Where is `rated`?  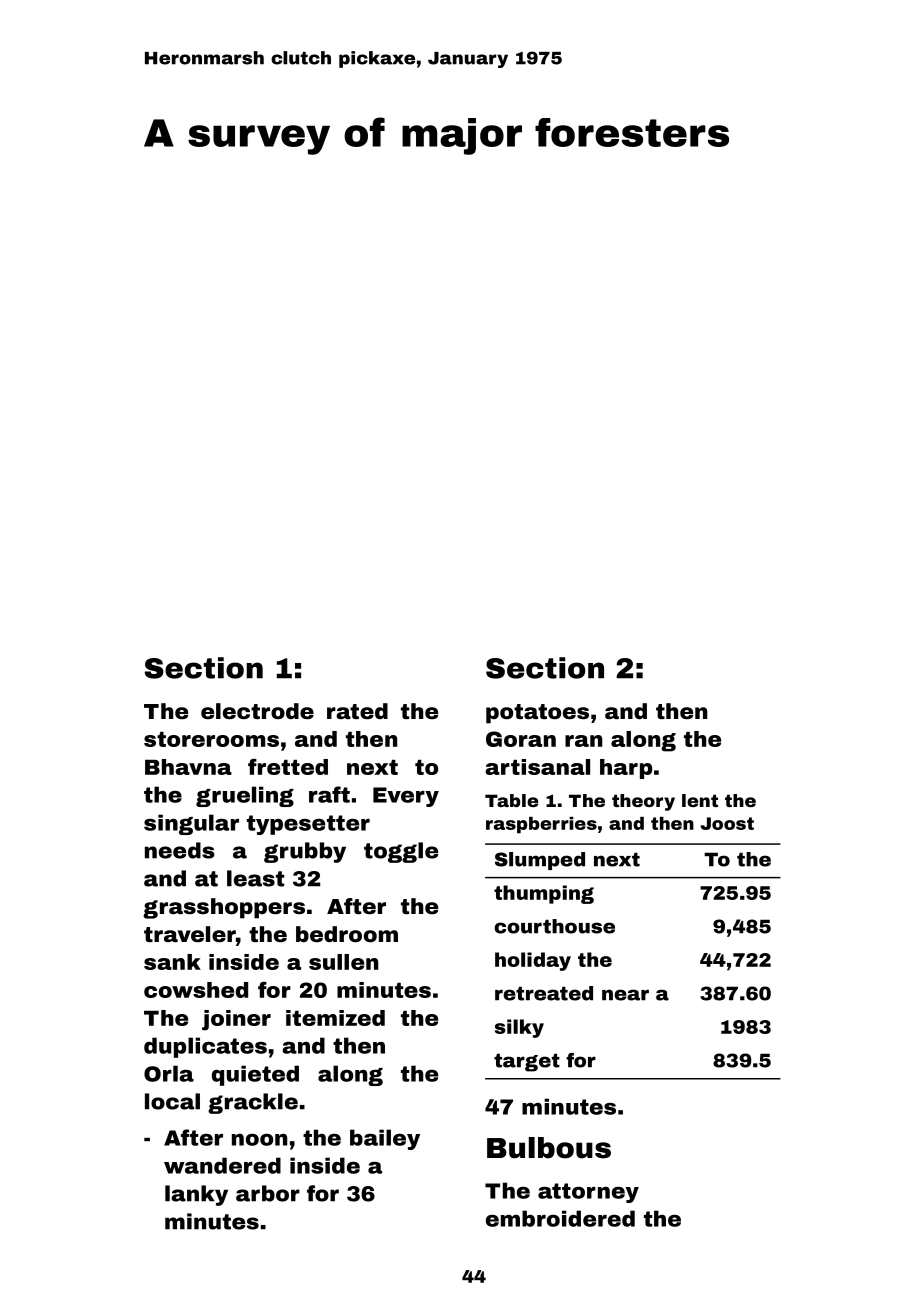 rated is located at coordinates (357, 711).
